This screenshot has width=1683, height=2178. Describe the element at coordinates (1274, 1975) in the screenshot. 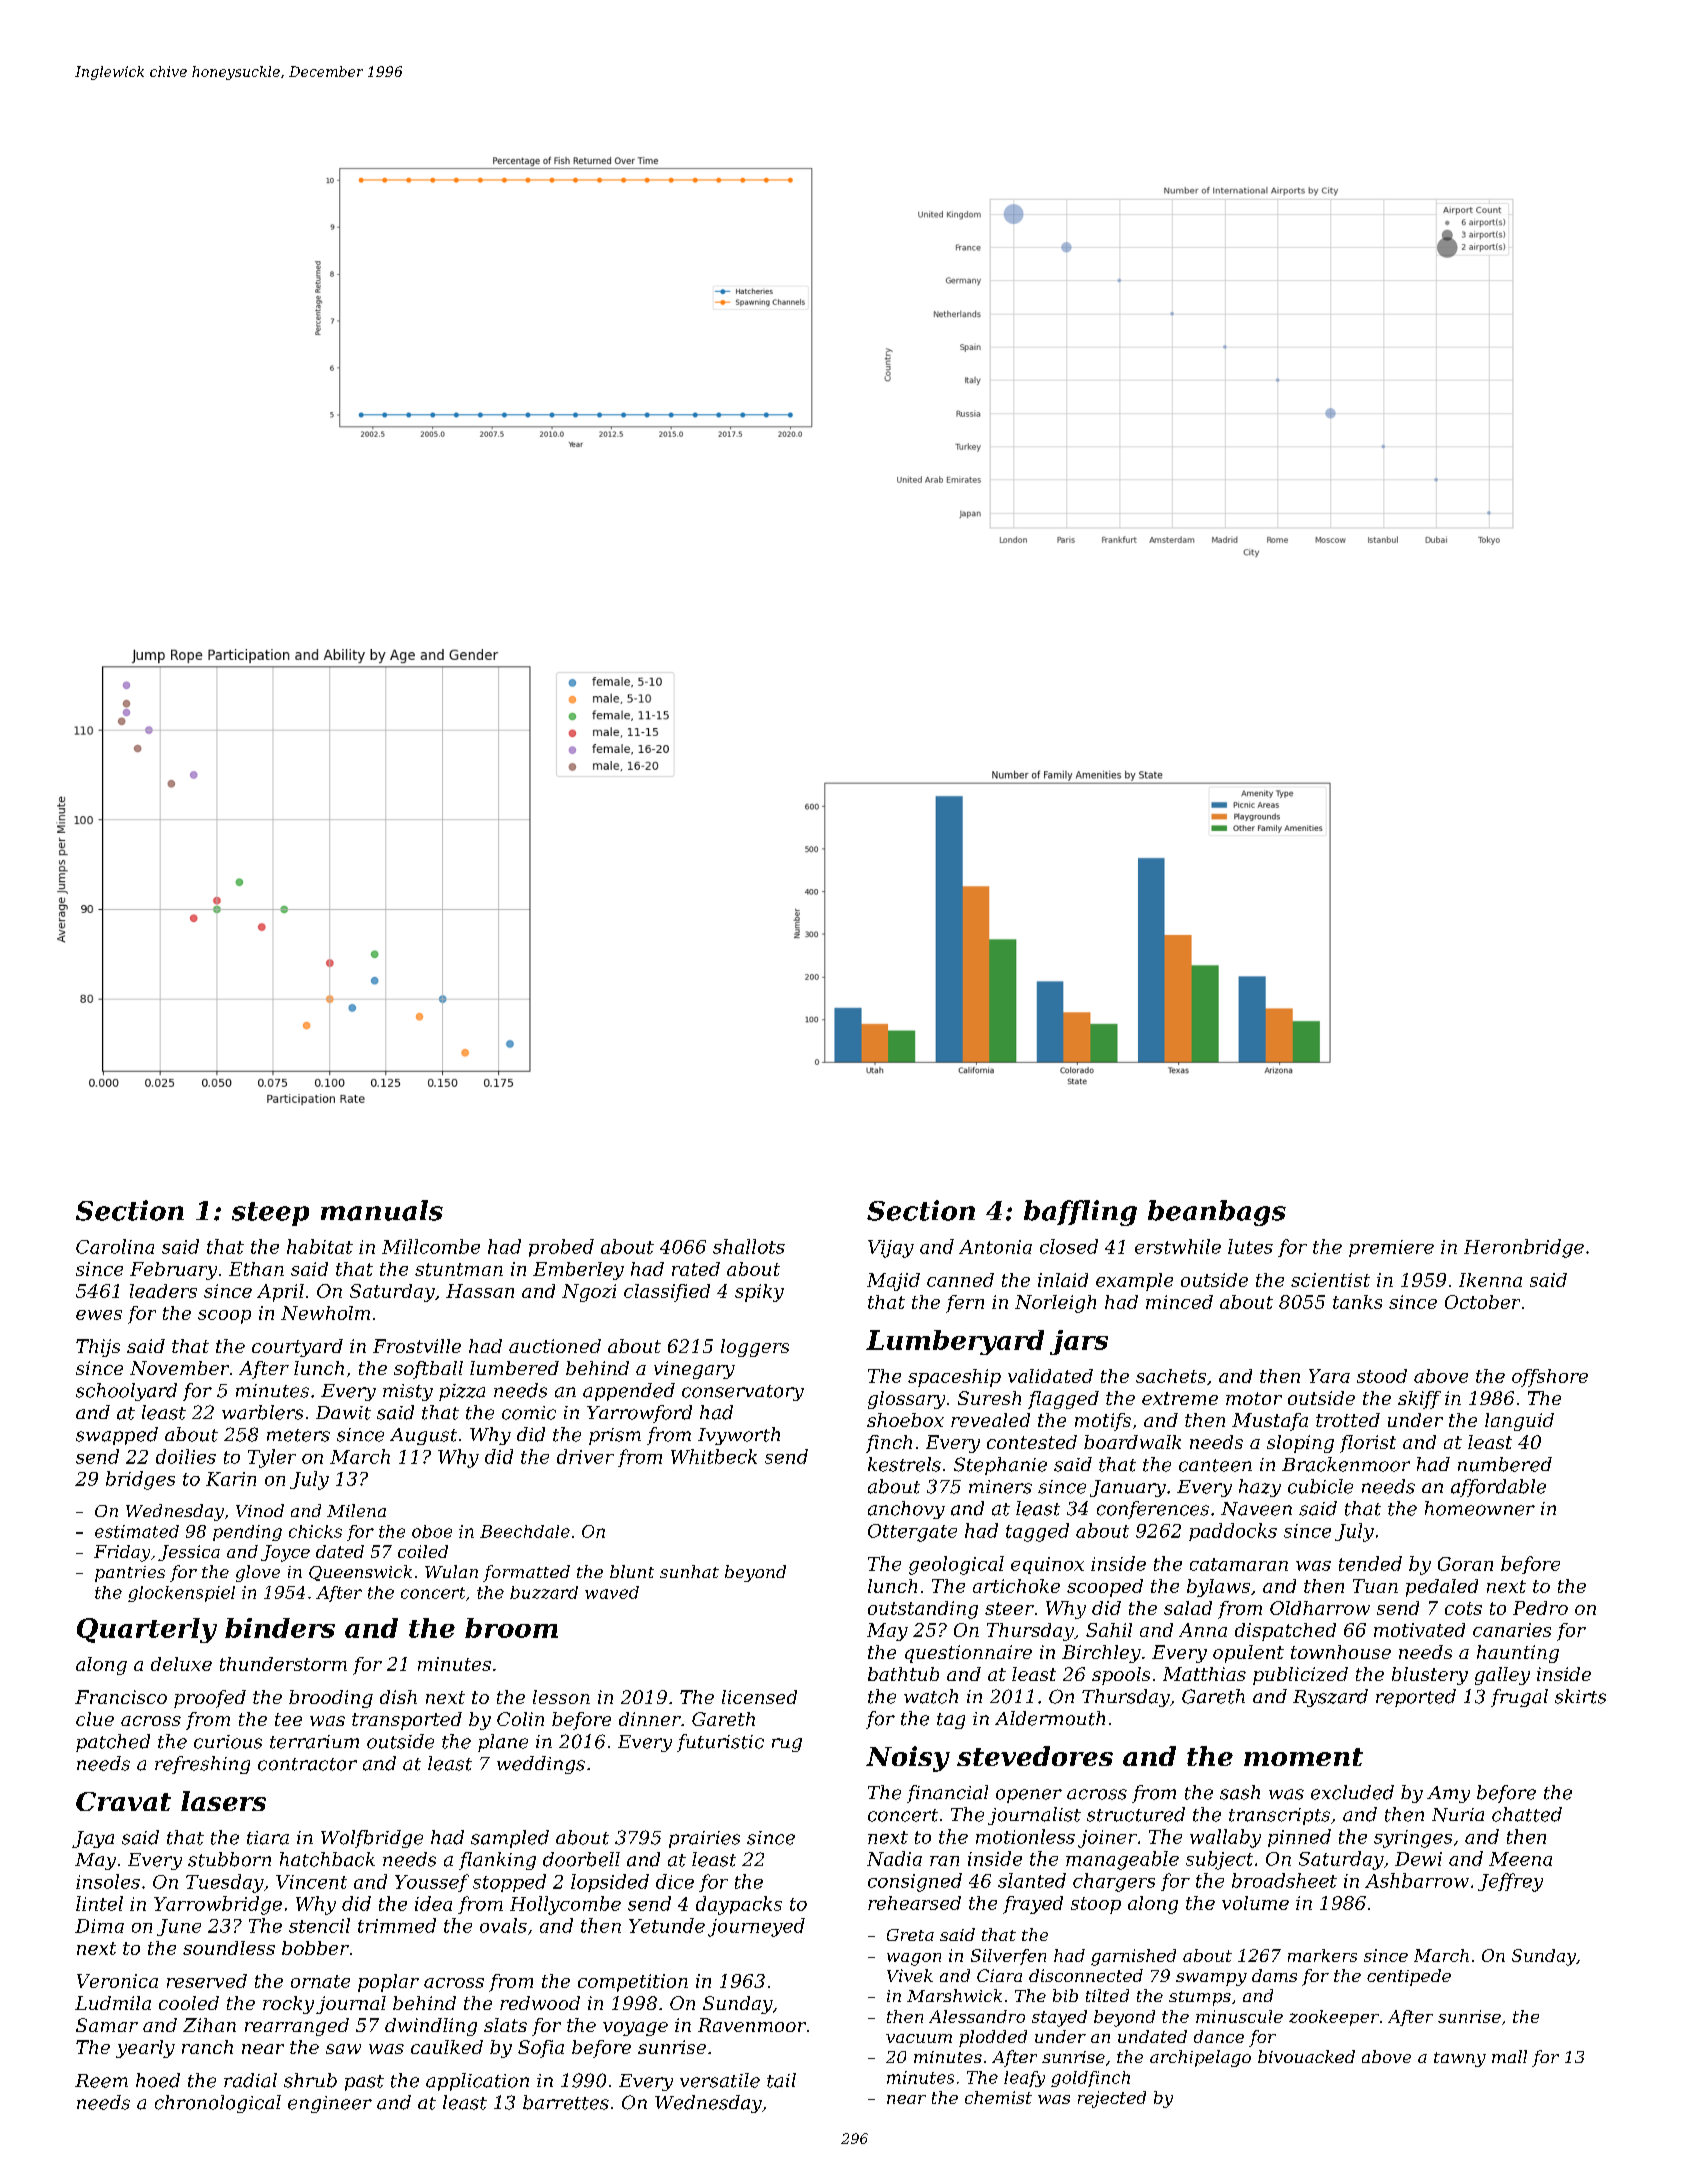

I see `dams` at that location.
